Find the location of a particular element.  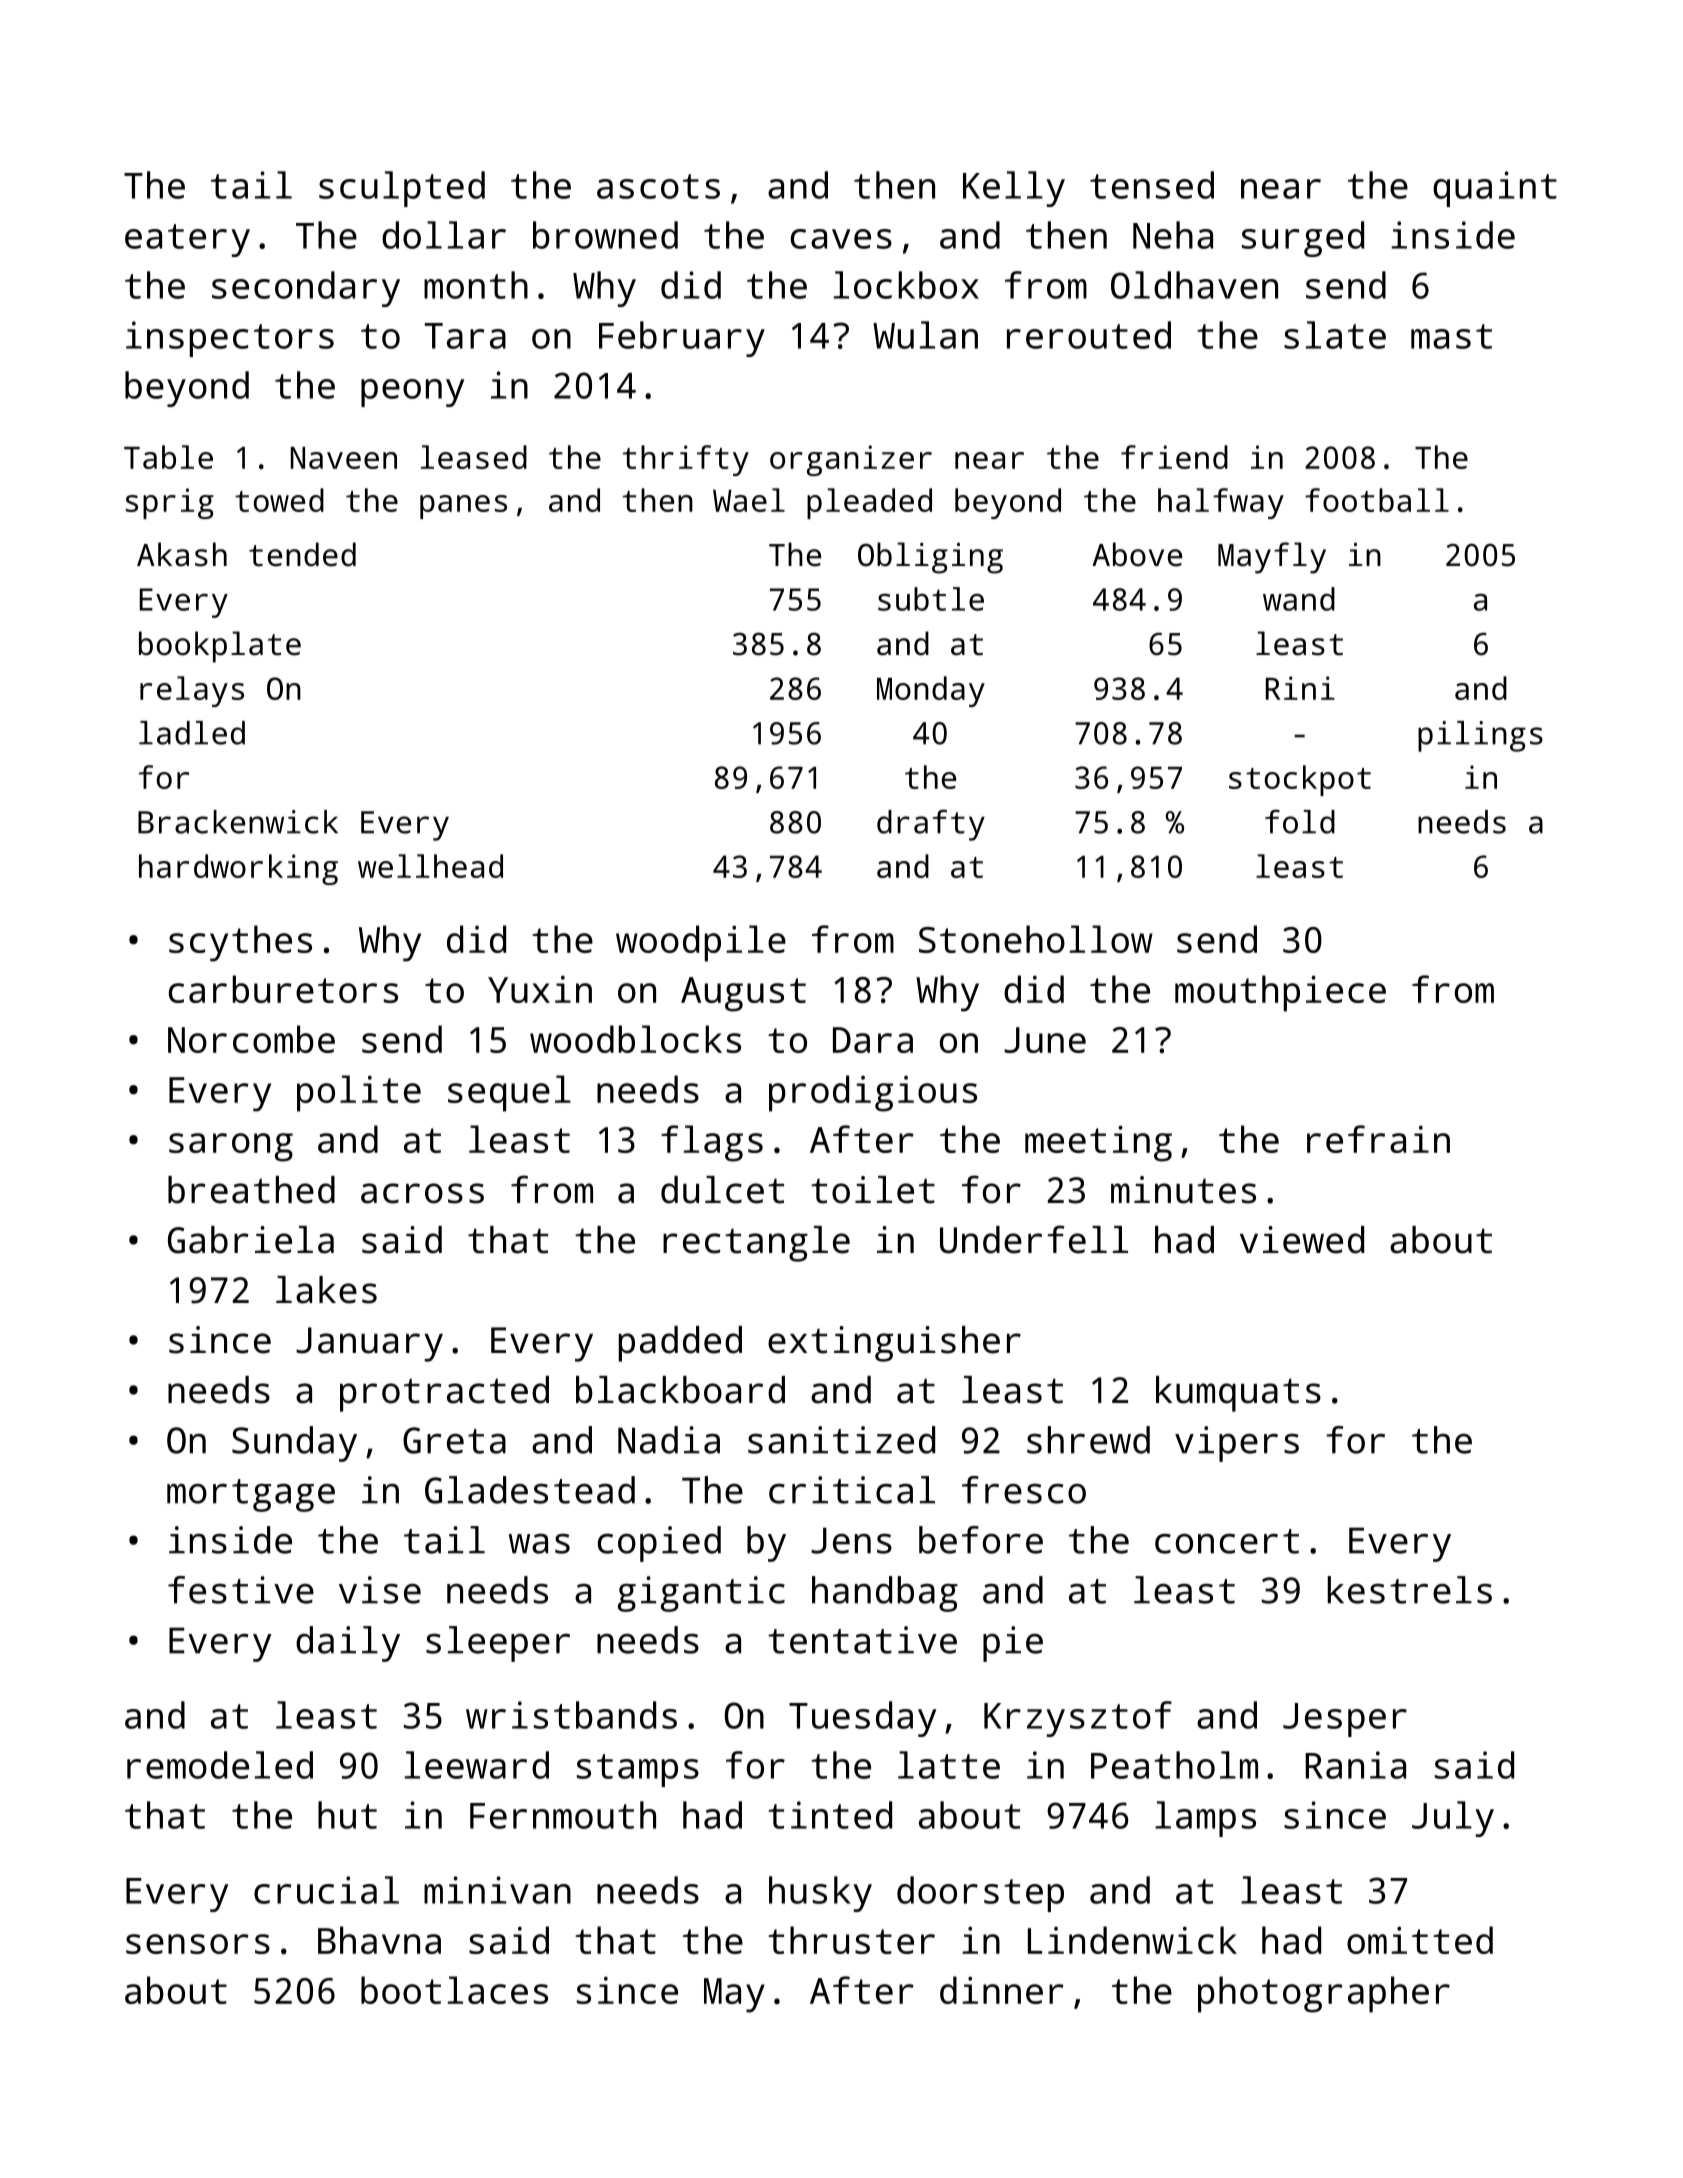

ascots is located at coordinates (658, 186).
